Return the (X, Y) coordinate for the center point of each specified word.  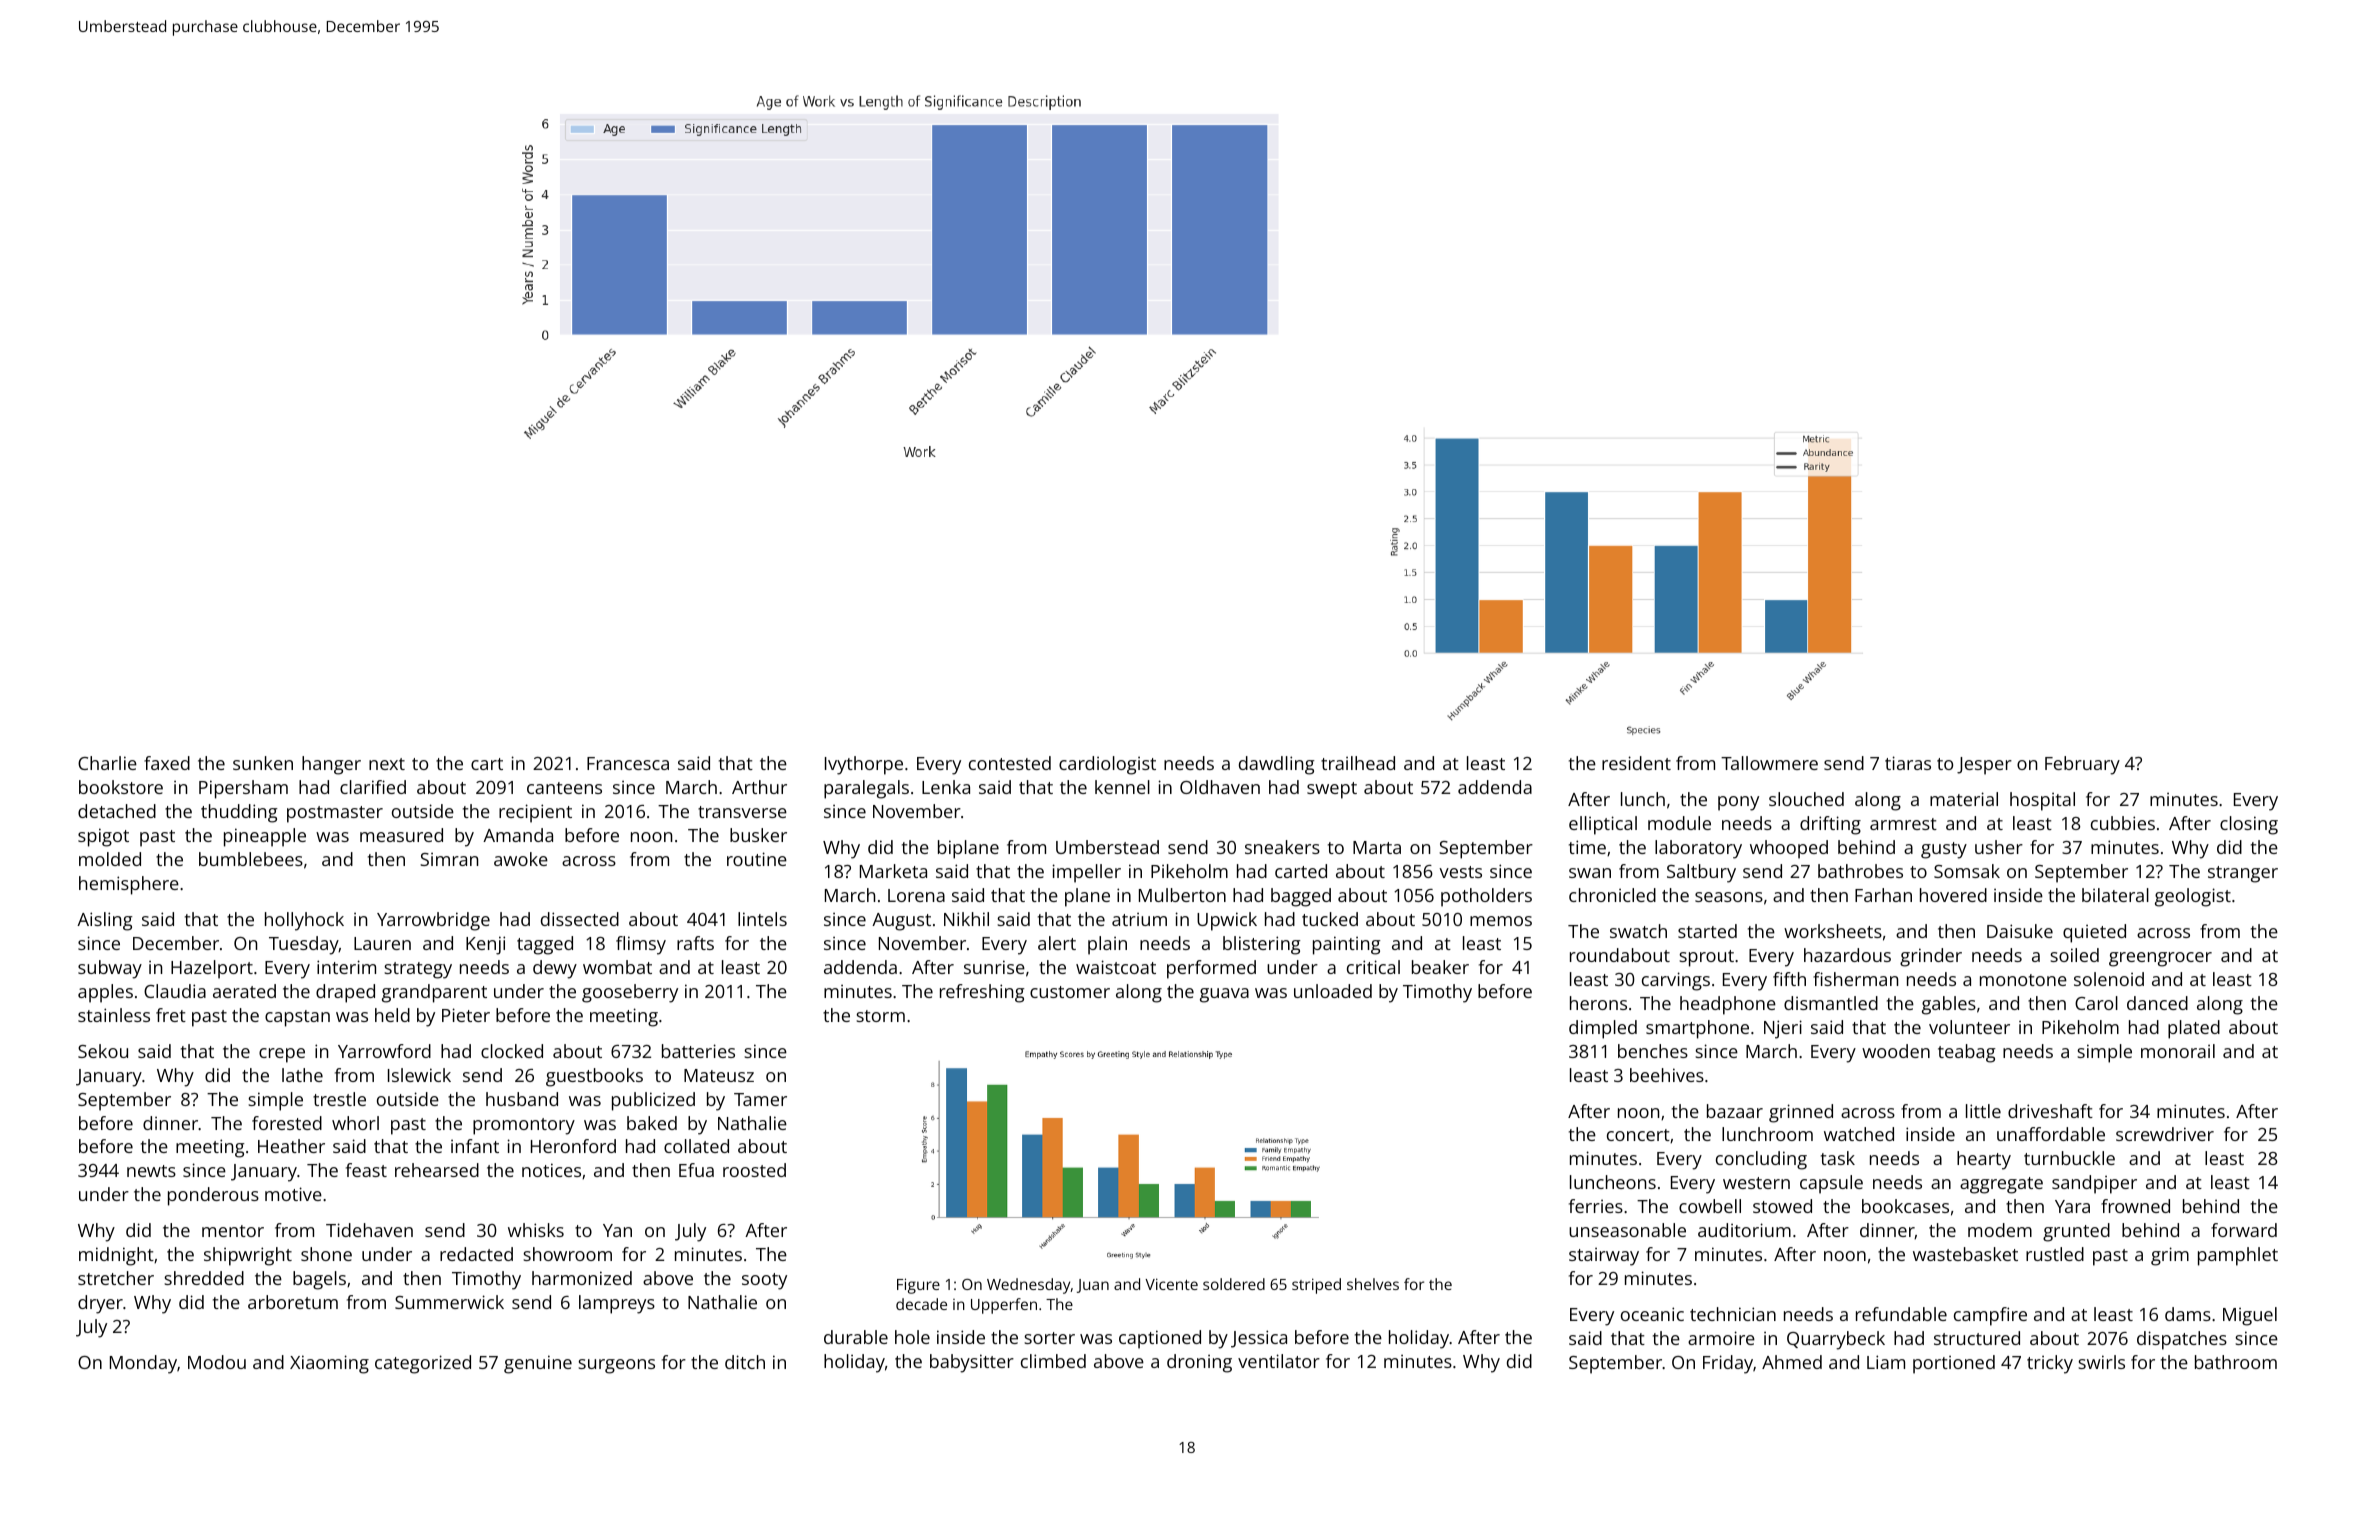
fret (171, 1015)
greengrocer (2160, 959)
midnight (116, 1256)
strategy (418, 970)
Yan (617, 1230)
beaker (1440, 967)
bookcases (1905, 1206)
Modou (217, 1362)
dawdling (1277, 765)
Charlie (107, 763)
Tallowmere (1769, 763)
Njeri (1783, 1029)
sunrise (994, 967)
